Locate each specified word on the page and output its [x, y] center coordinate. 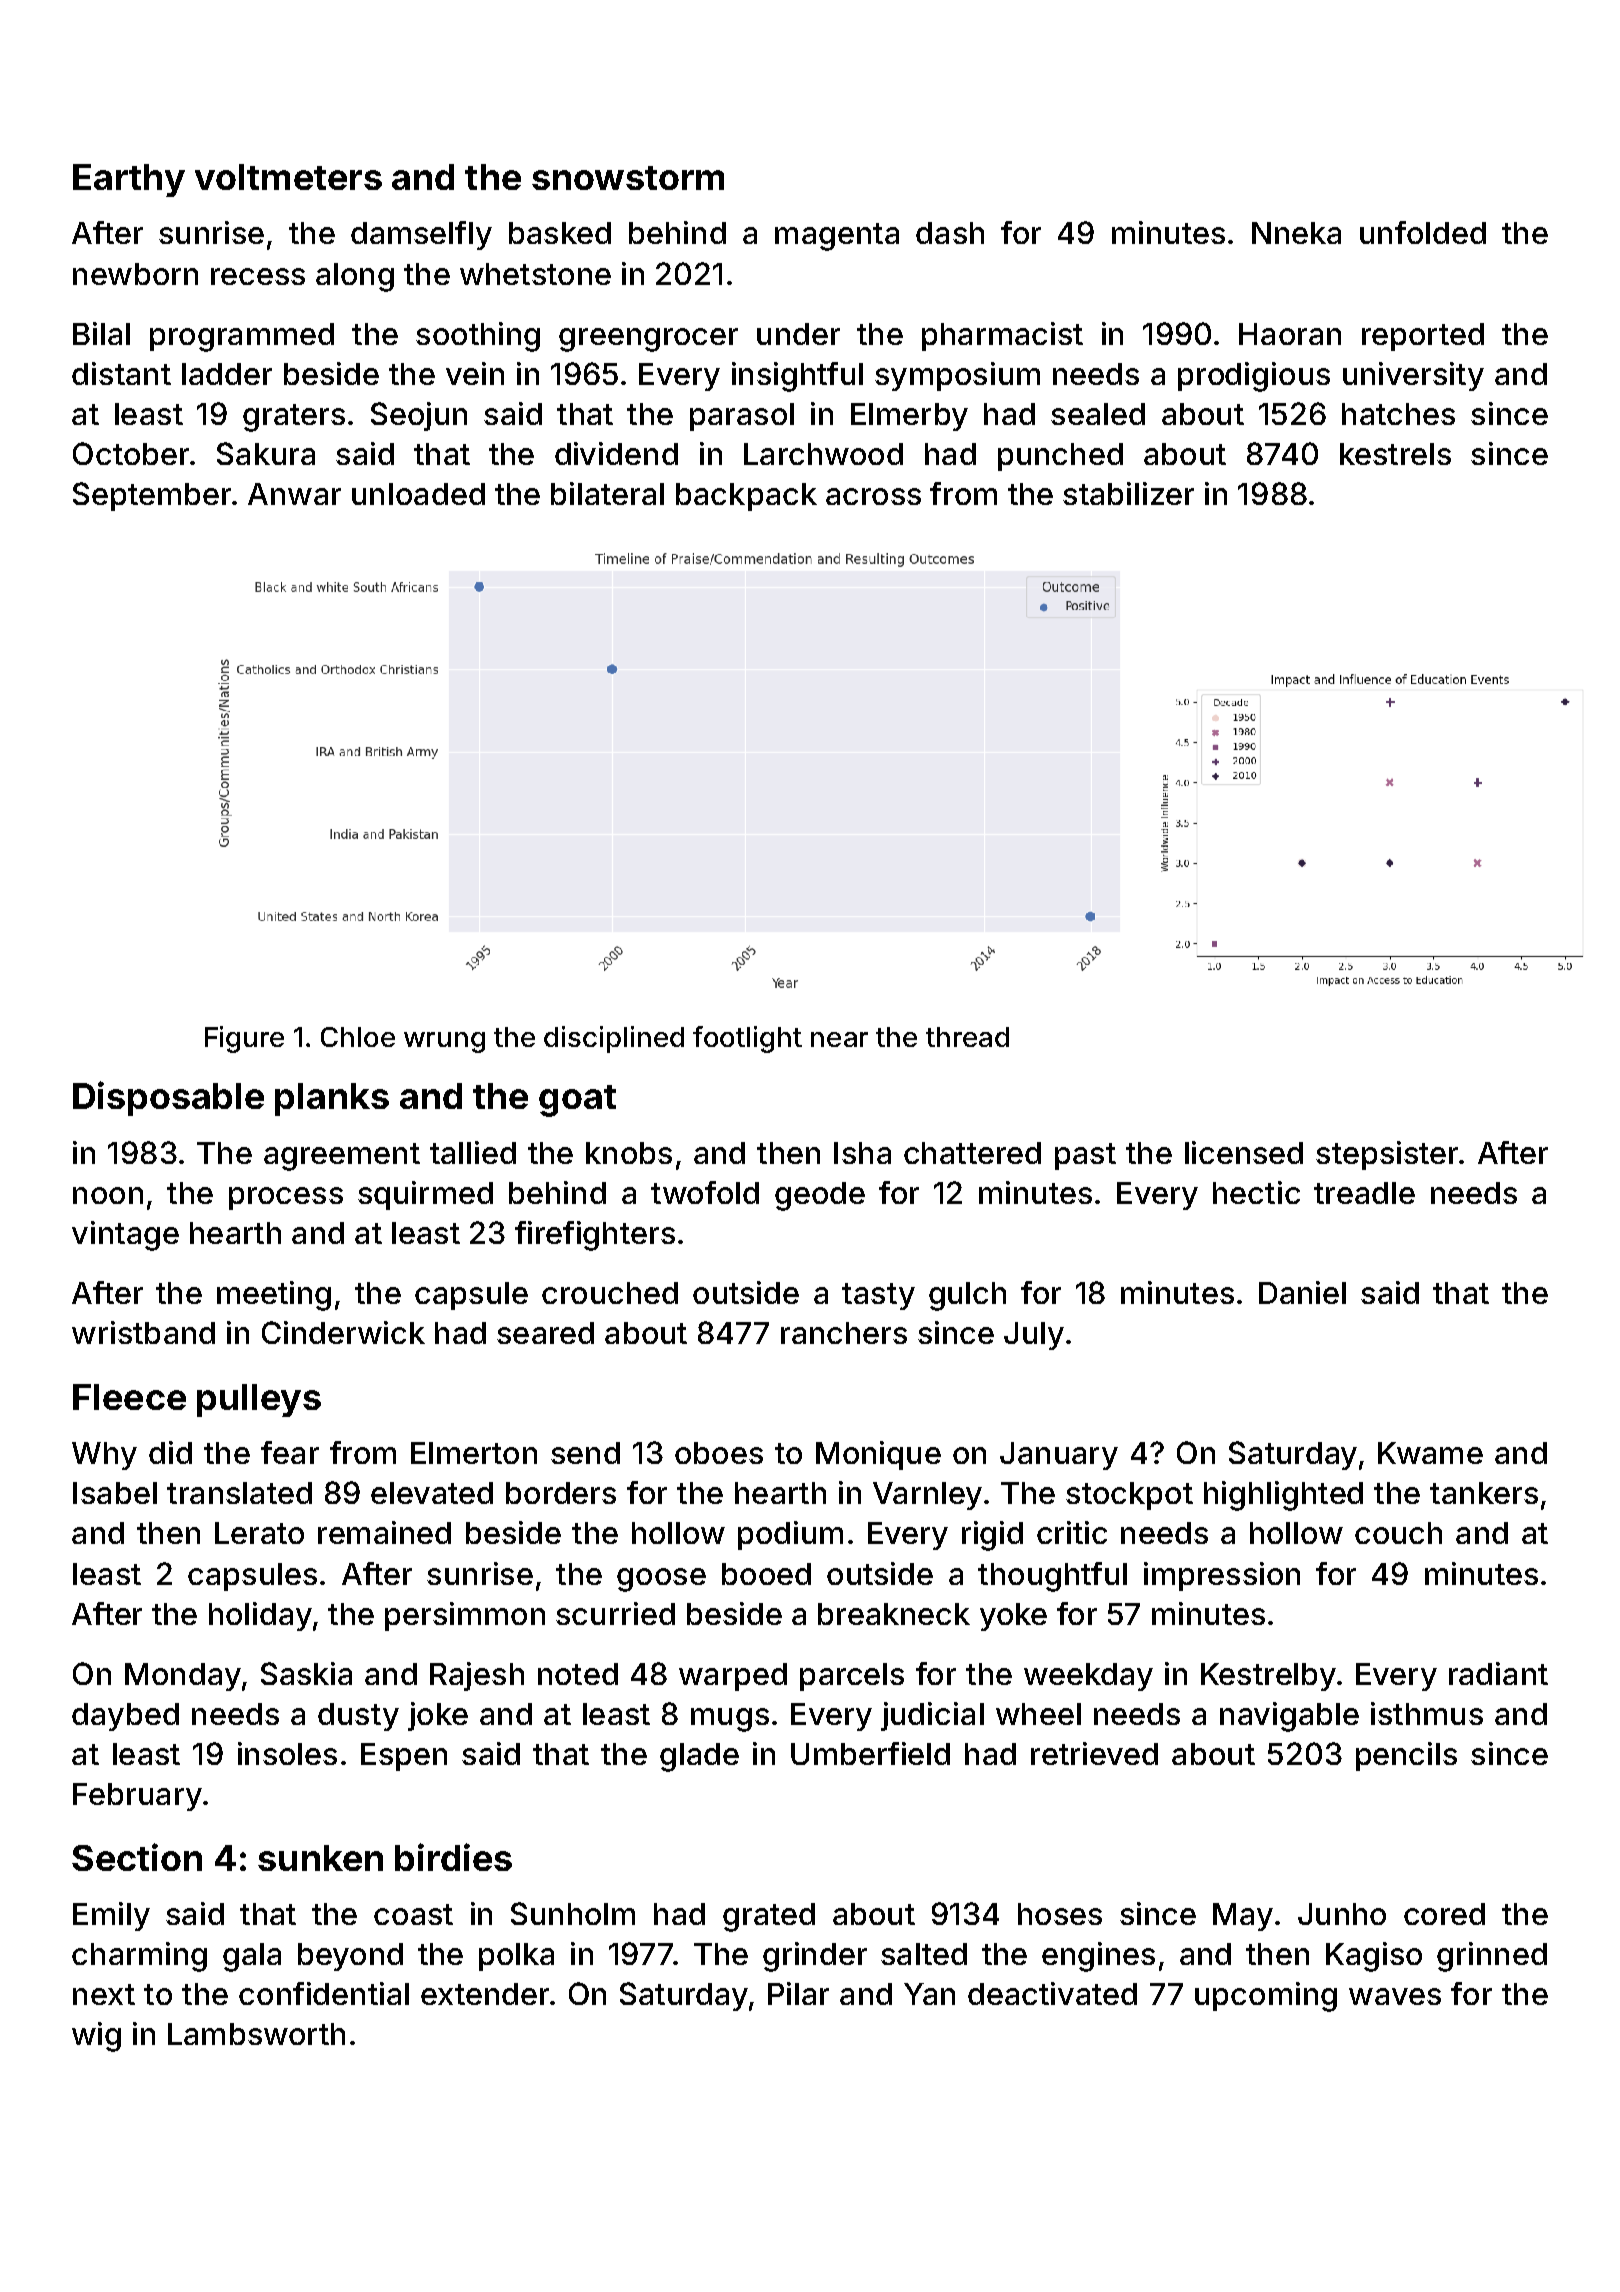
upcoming [1266, 1997]
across [873, 496]
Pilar [798, 1993]
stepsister [1387, 1155]
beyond [350, 1957]
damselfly [421, 235]
